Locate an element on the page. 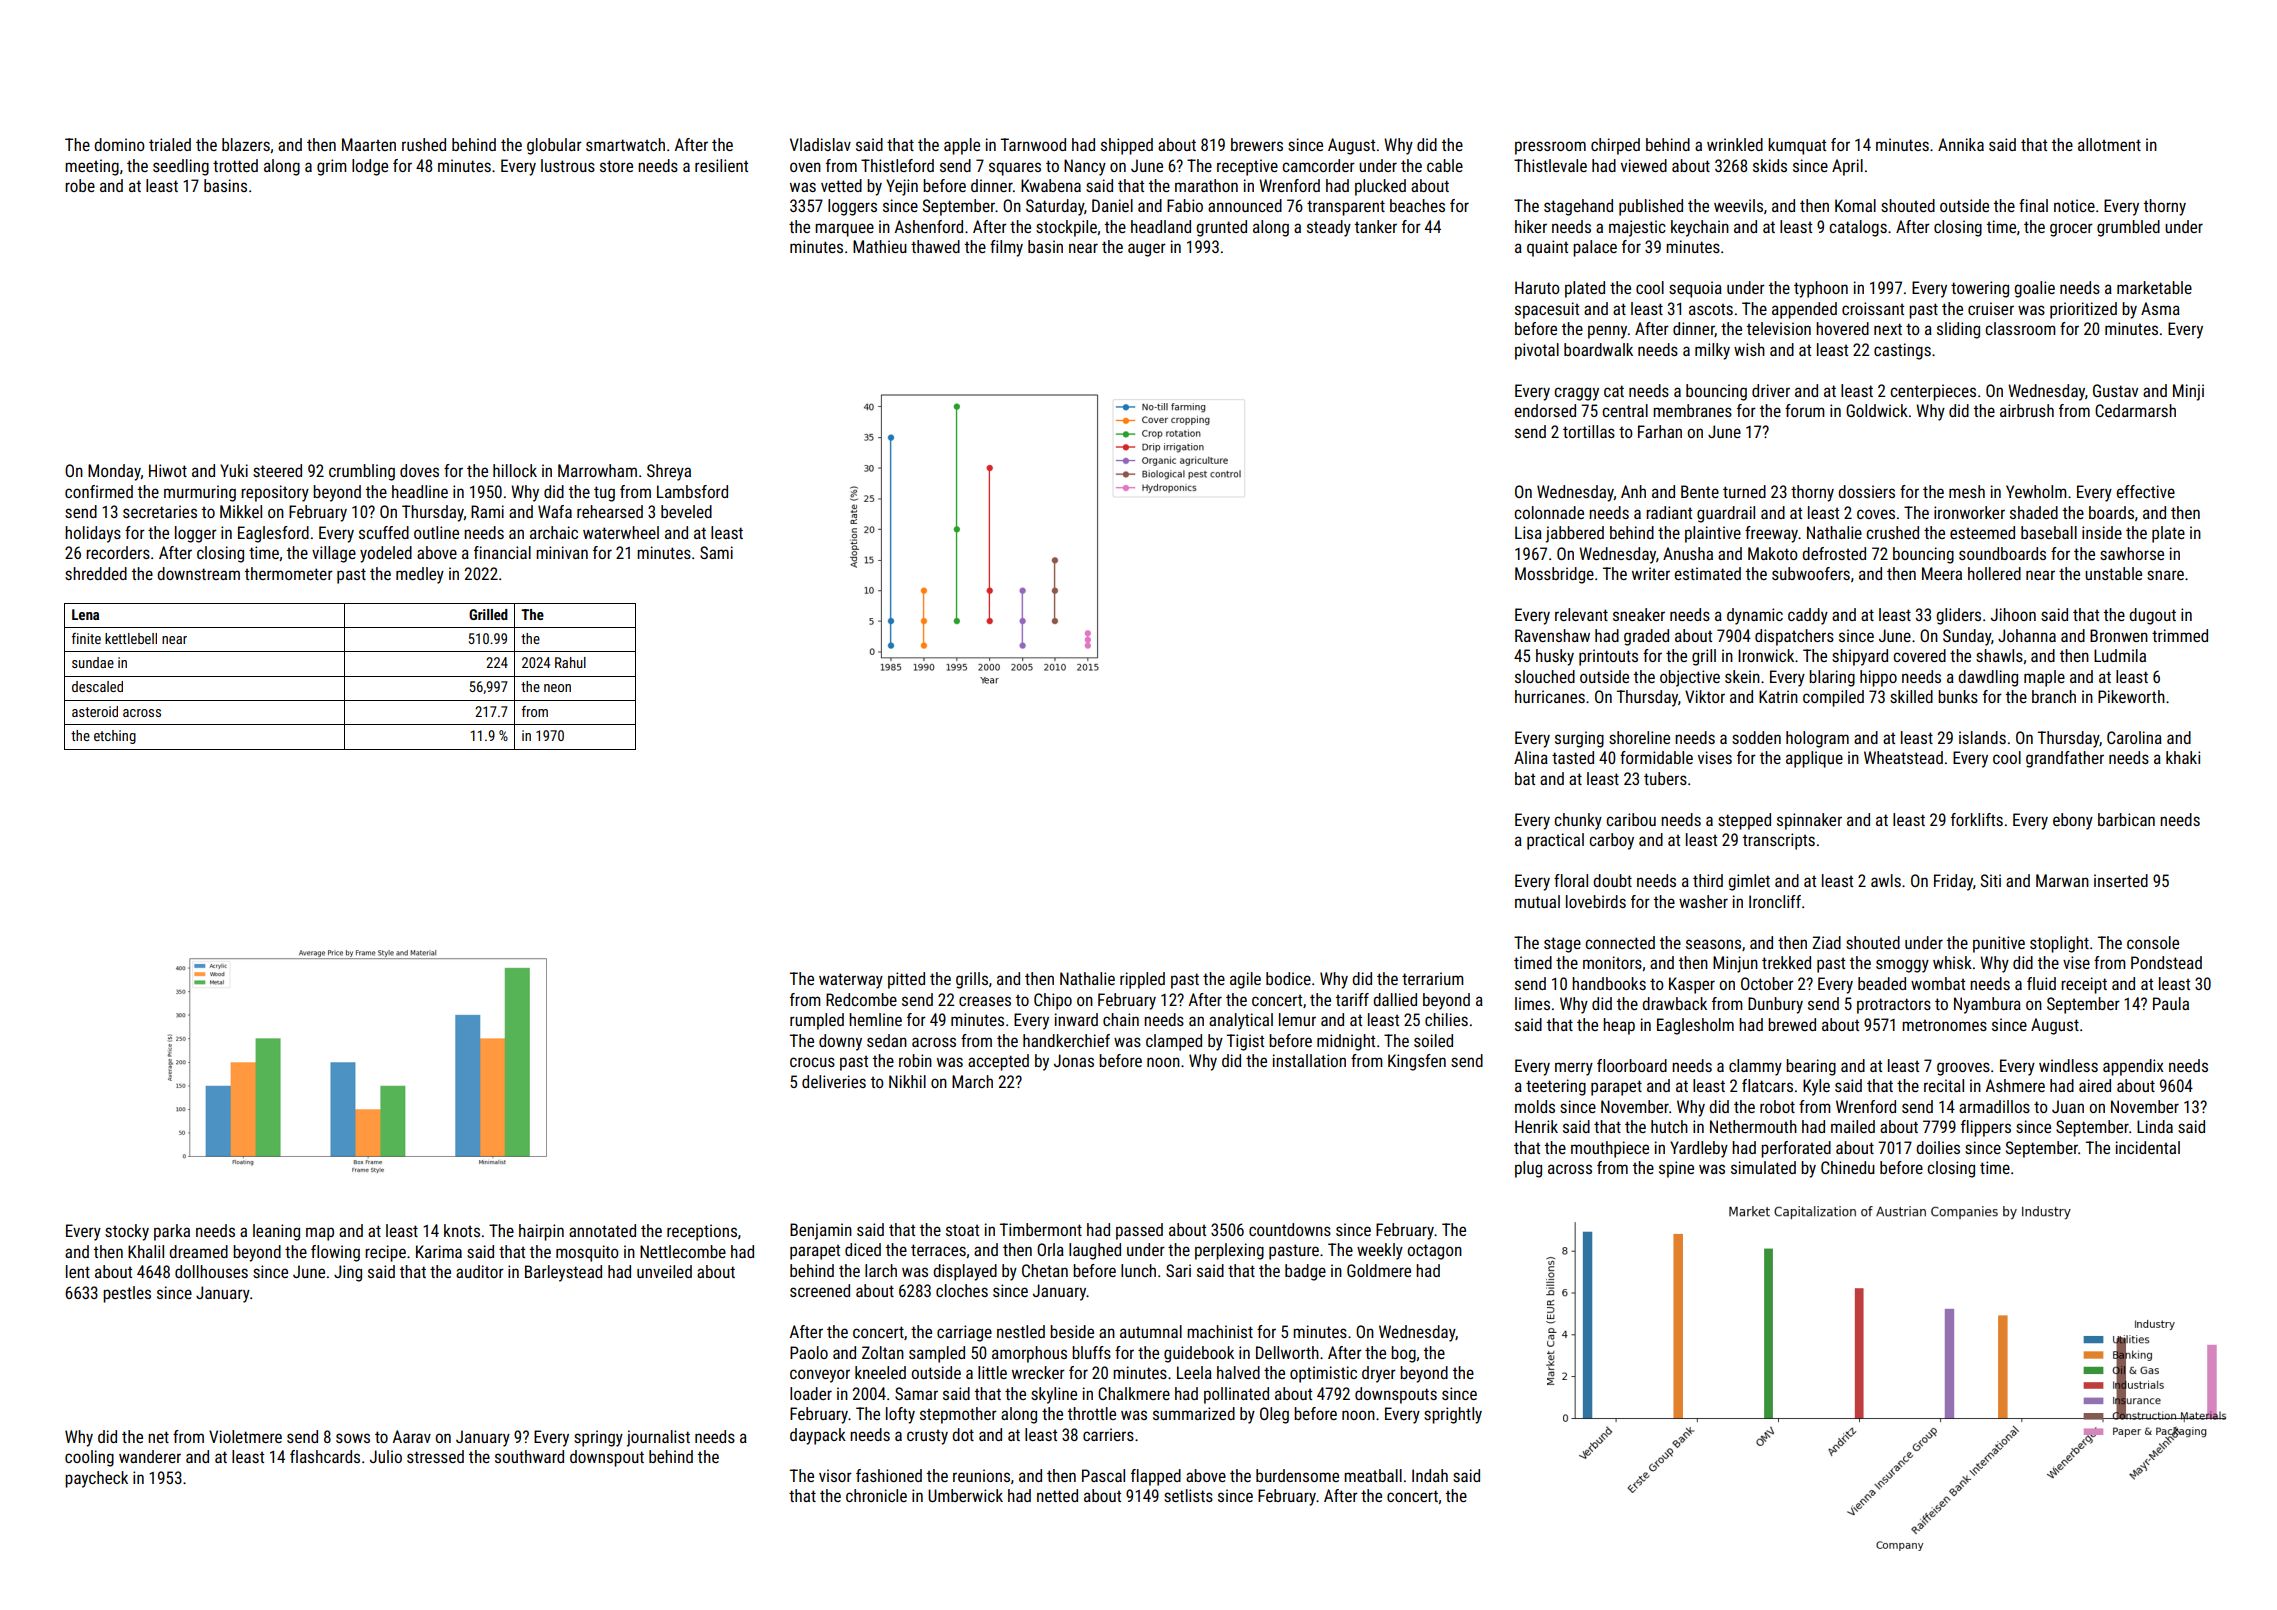  paycheck is located at coordinates (96, 1479).
